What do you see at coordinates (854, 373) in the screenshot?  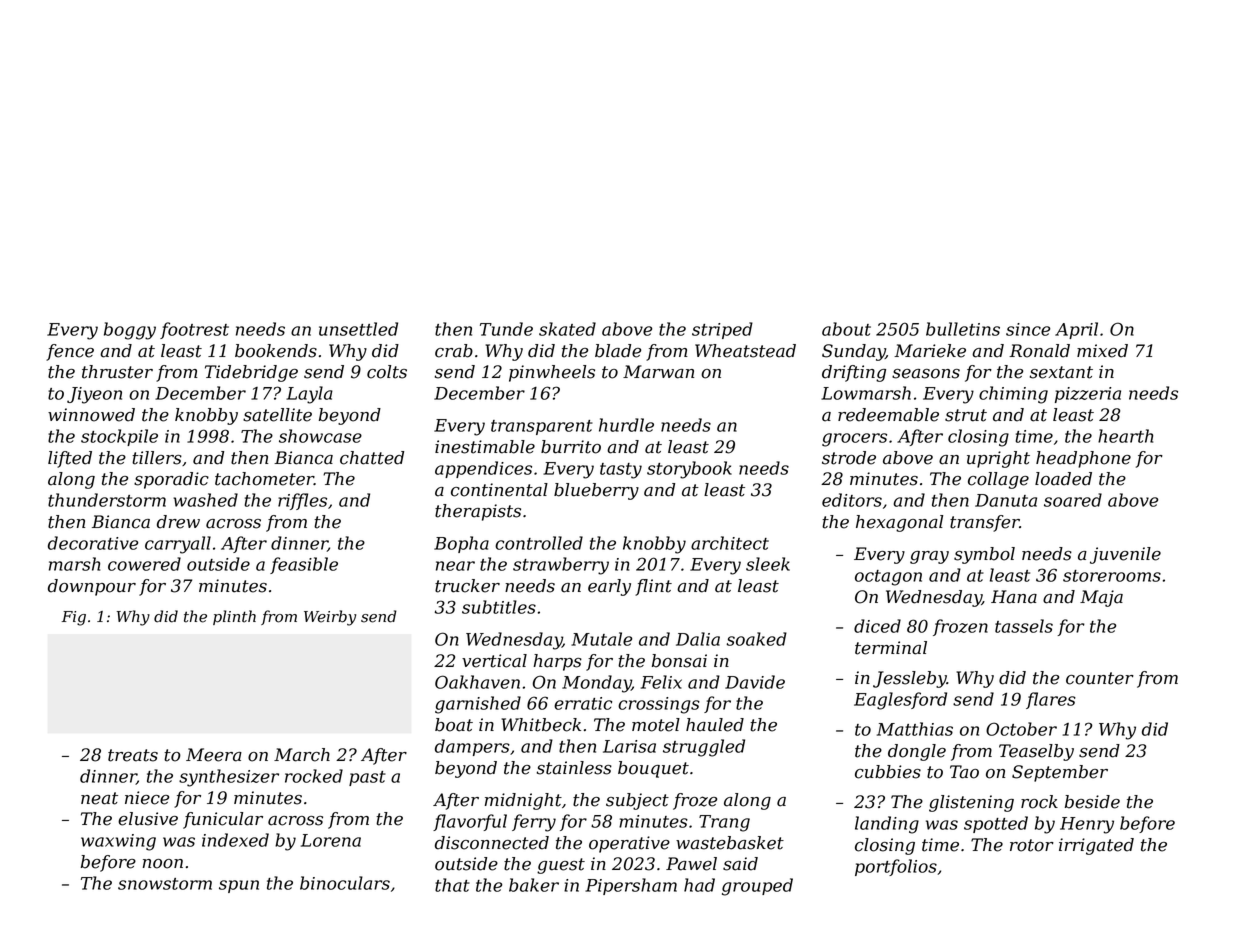 I see `drifting` at bounding box center [854, 373].
